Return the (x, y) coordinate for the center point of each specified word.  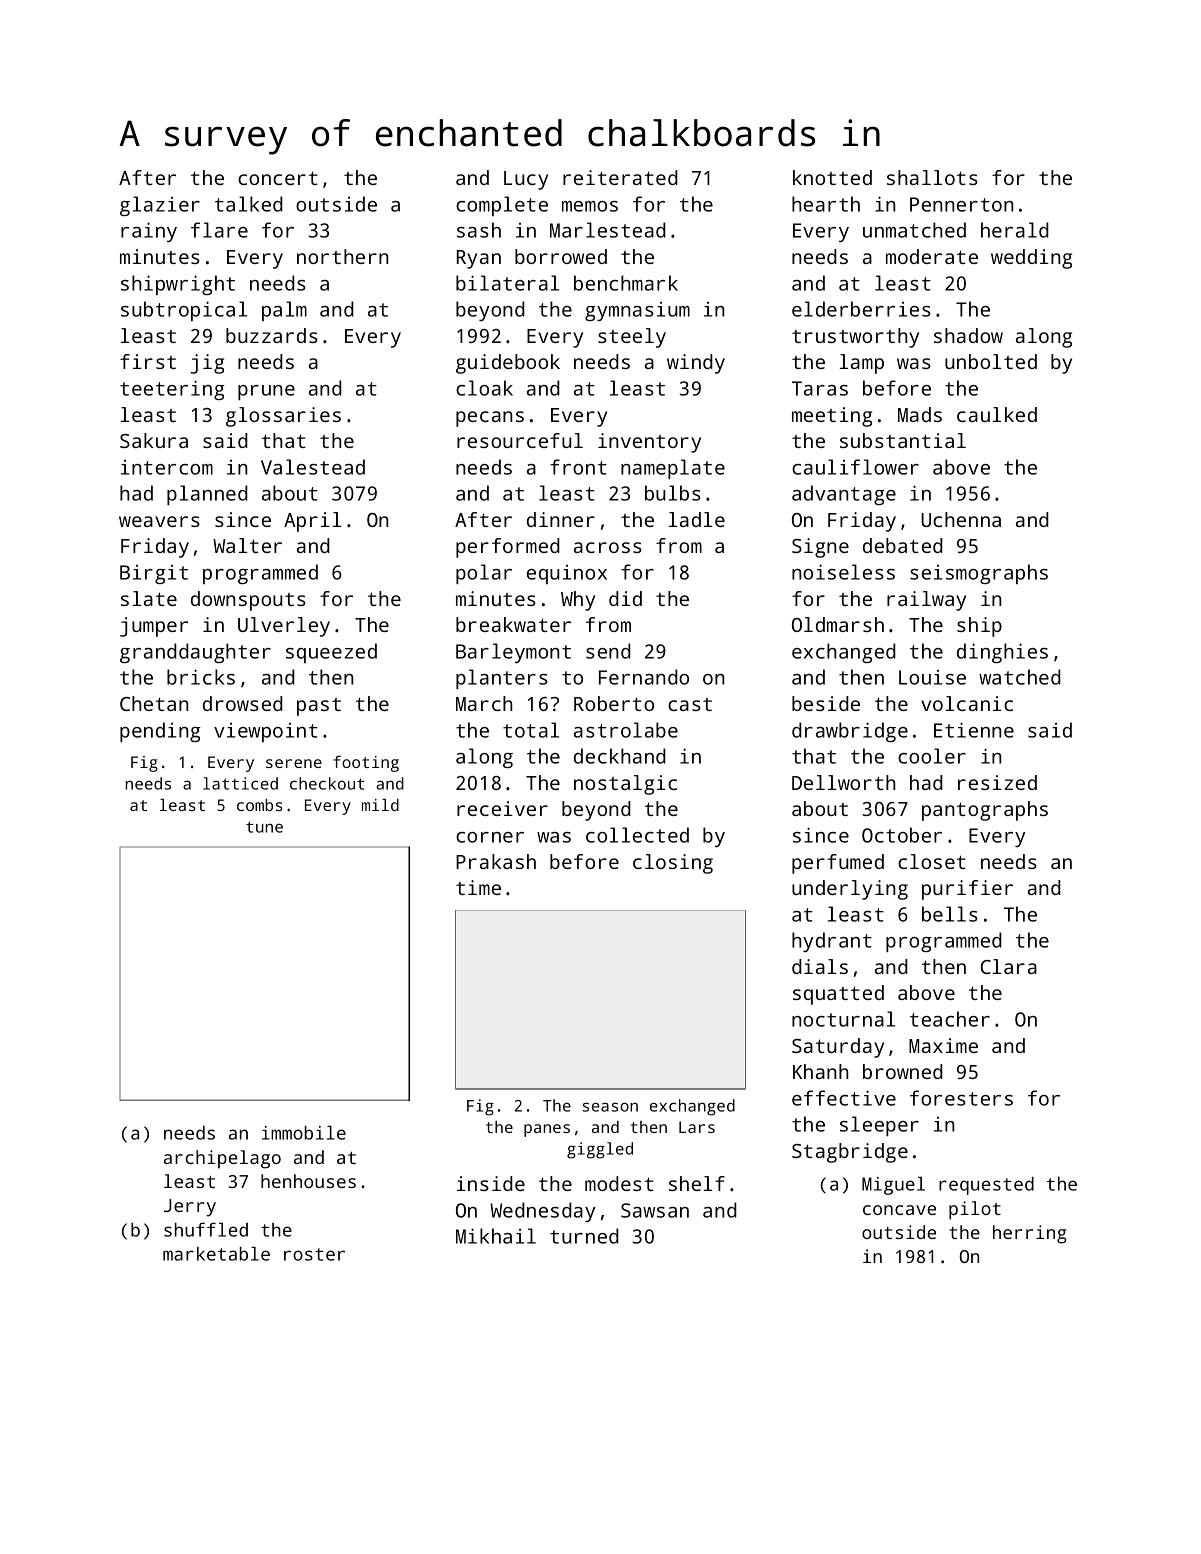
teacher (950, 1019)
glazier (160, 206)
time (478, 887)
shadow (968, 335)
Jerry (190, 1208)
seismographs (979, 574)
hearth (826, 204)
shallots (932, 177)
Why (578, 601)
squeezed (331, 653)
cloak (484, 388)
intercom (167, 467)
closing (673, 864)
